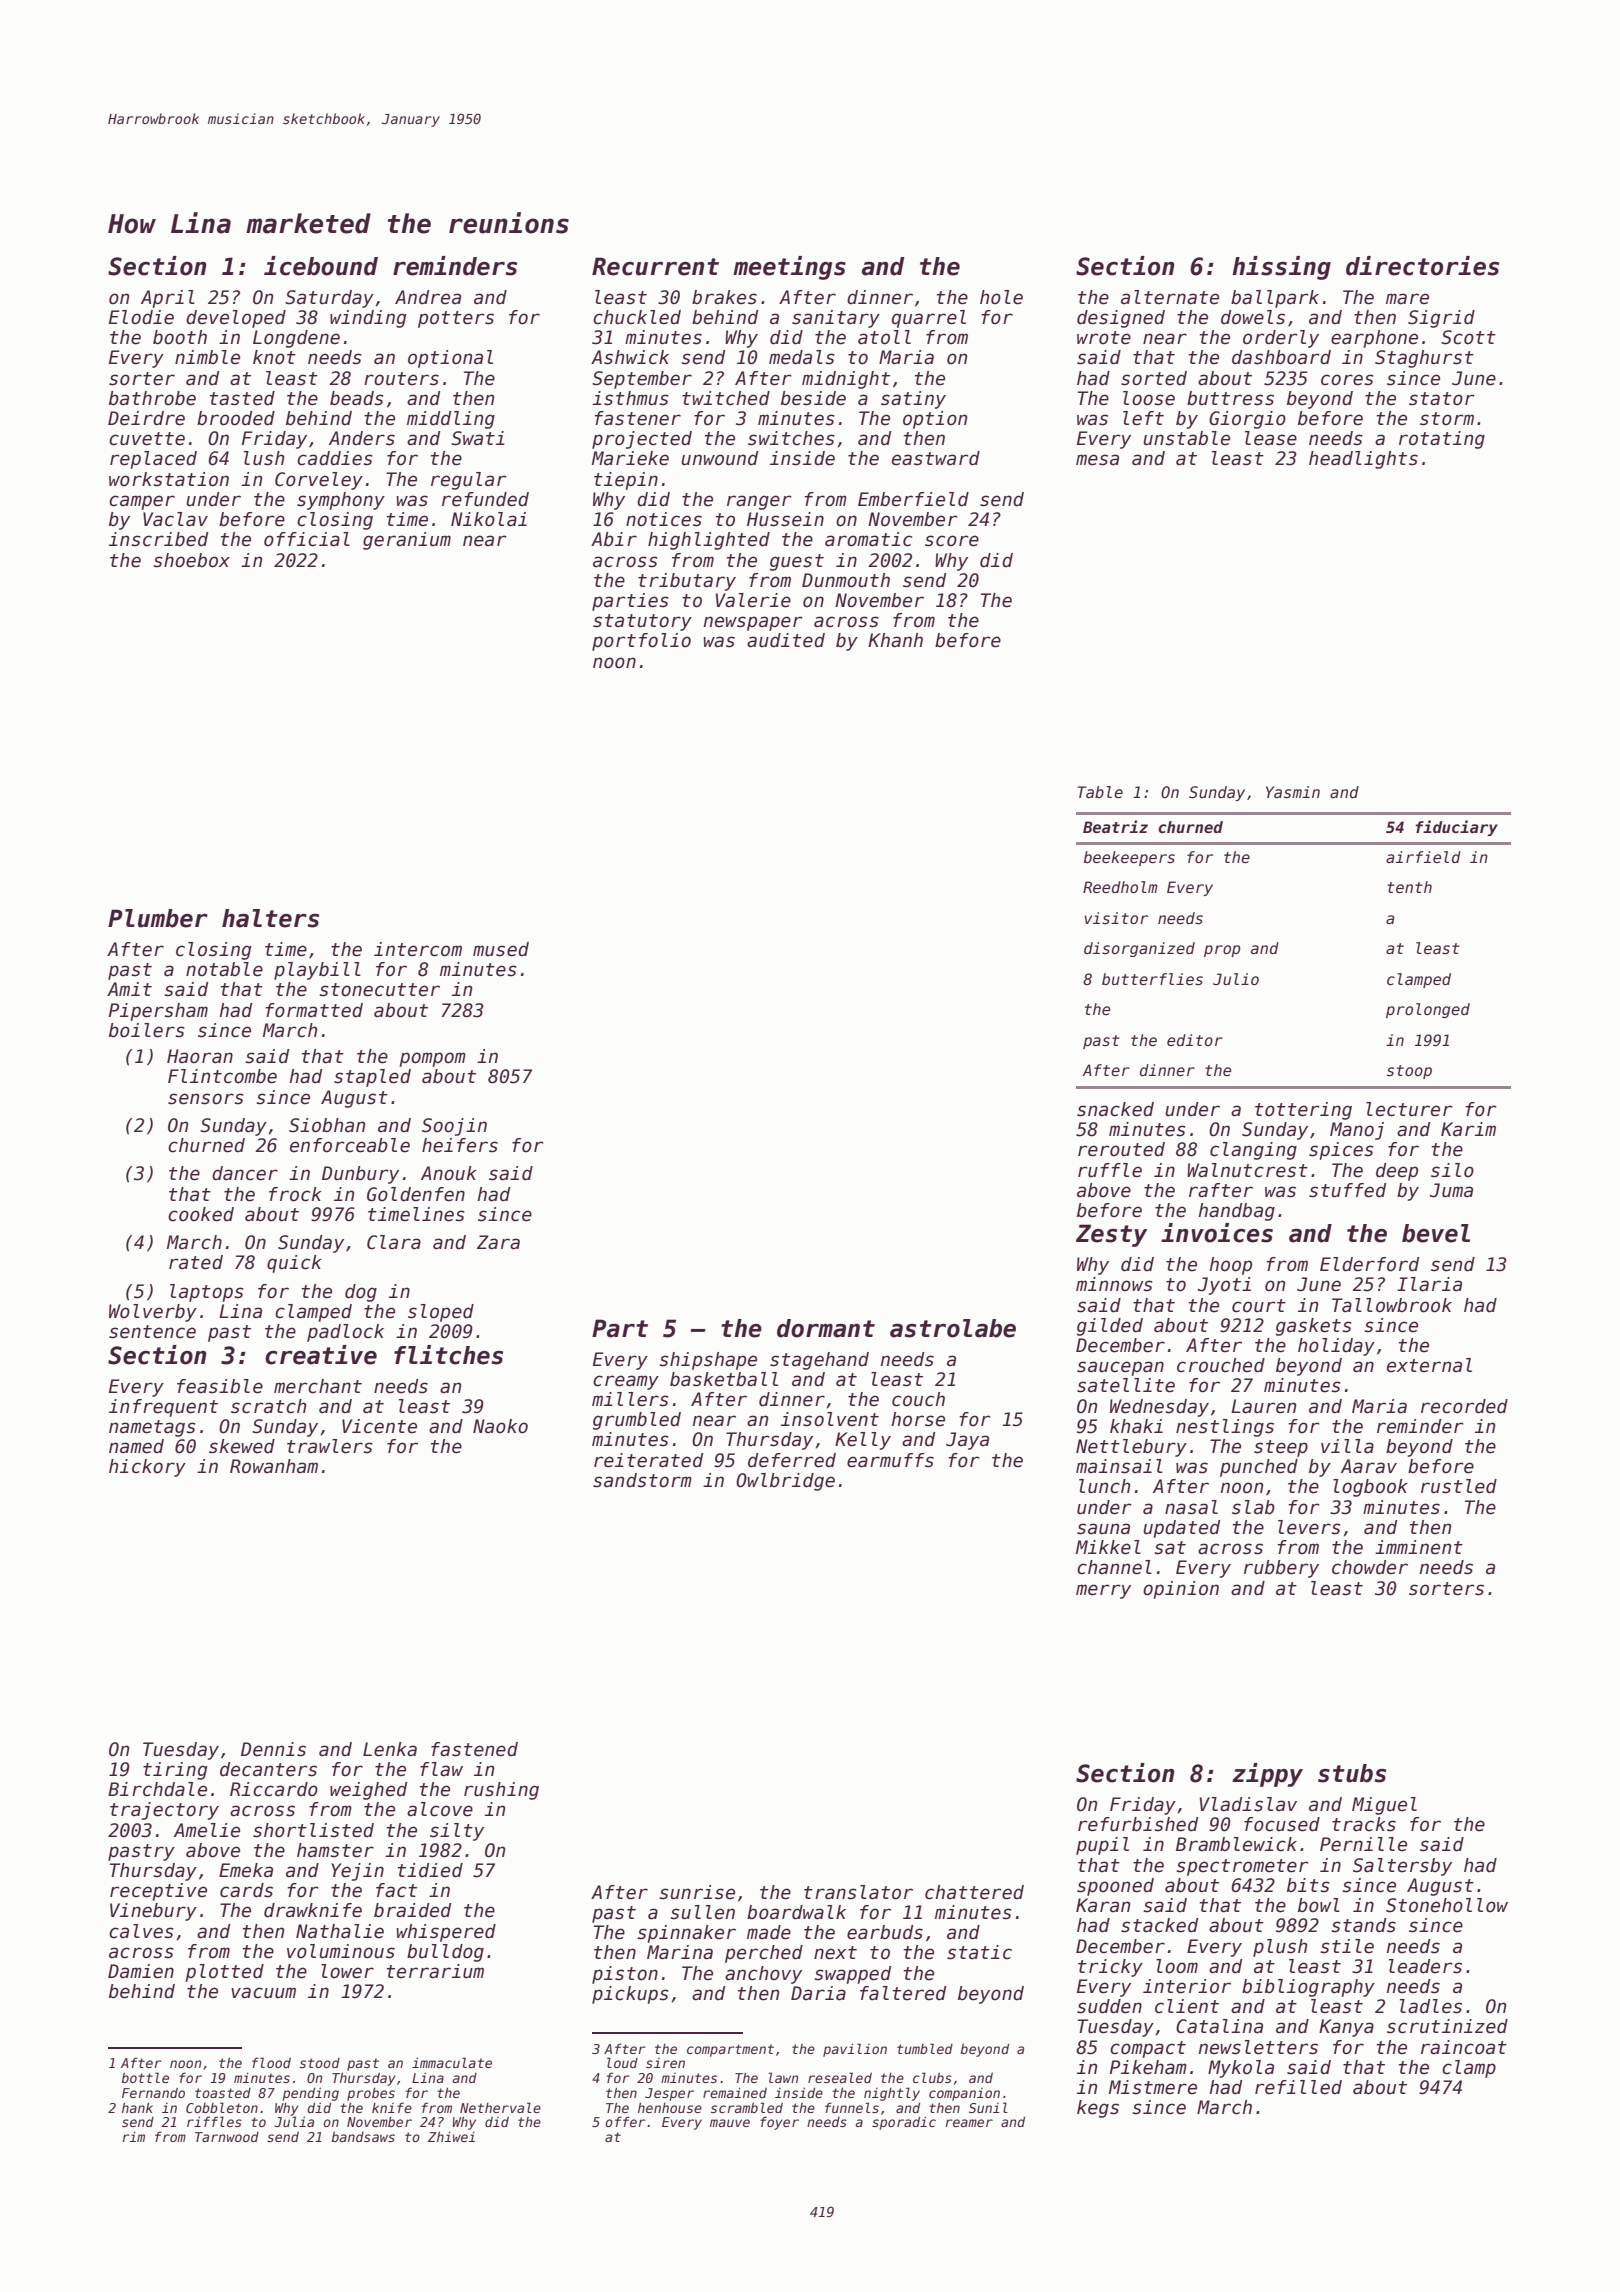 The width and height of the document is (1620, 2292). Describe the element at coordinates (141, 1971) in the document. I see `Damien` at that location.
